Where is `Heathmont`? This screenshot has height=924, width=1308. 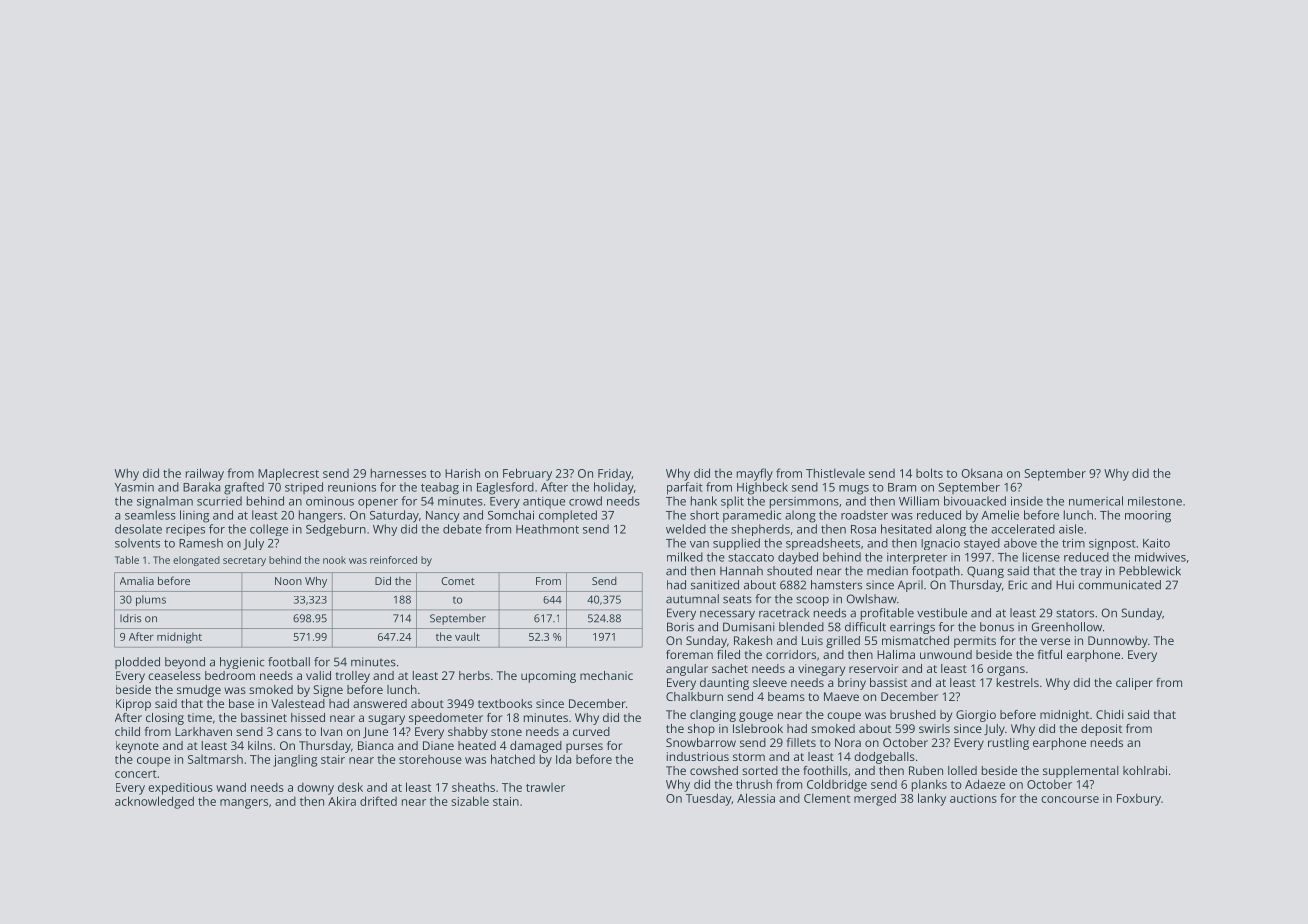
Heathmont is located at coordinates (547, 529).
